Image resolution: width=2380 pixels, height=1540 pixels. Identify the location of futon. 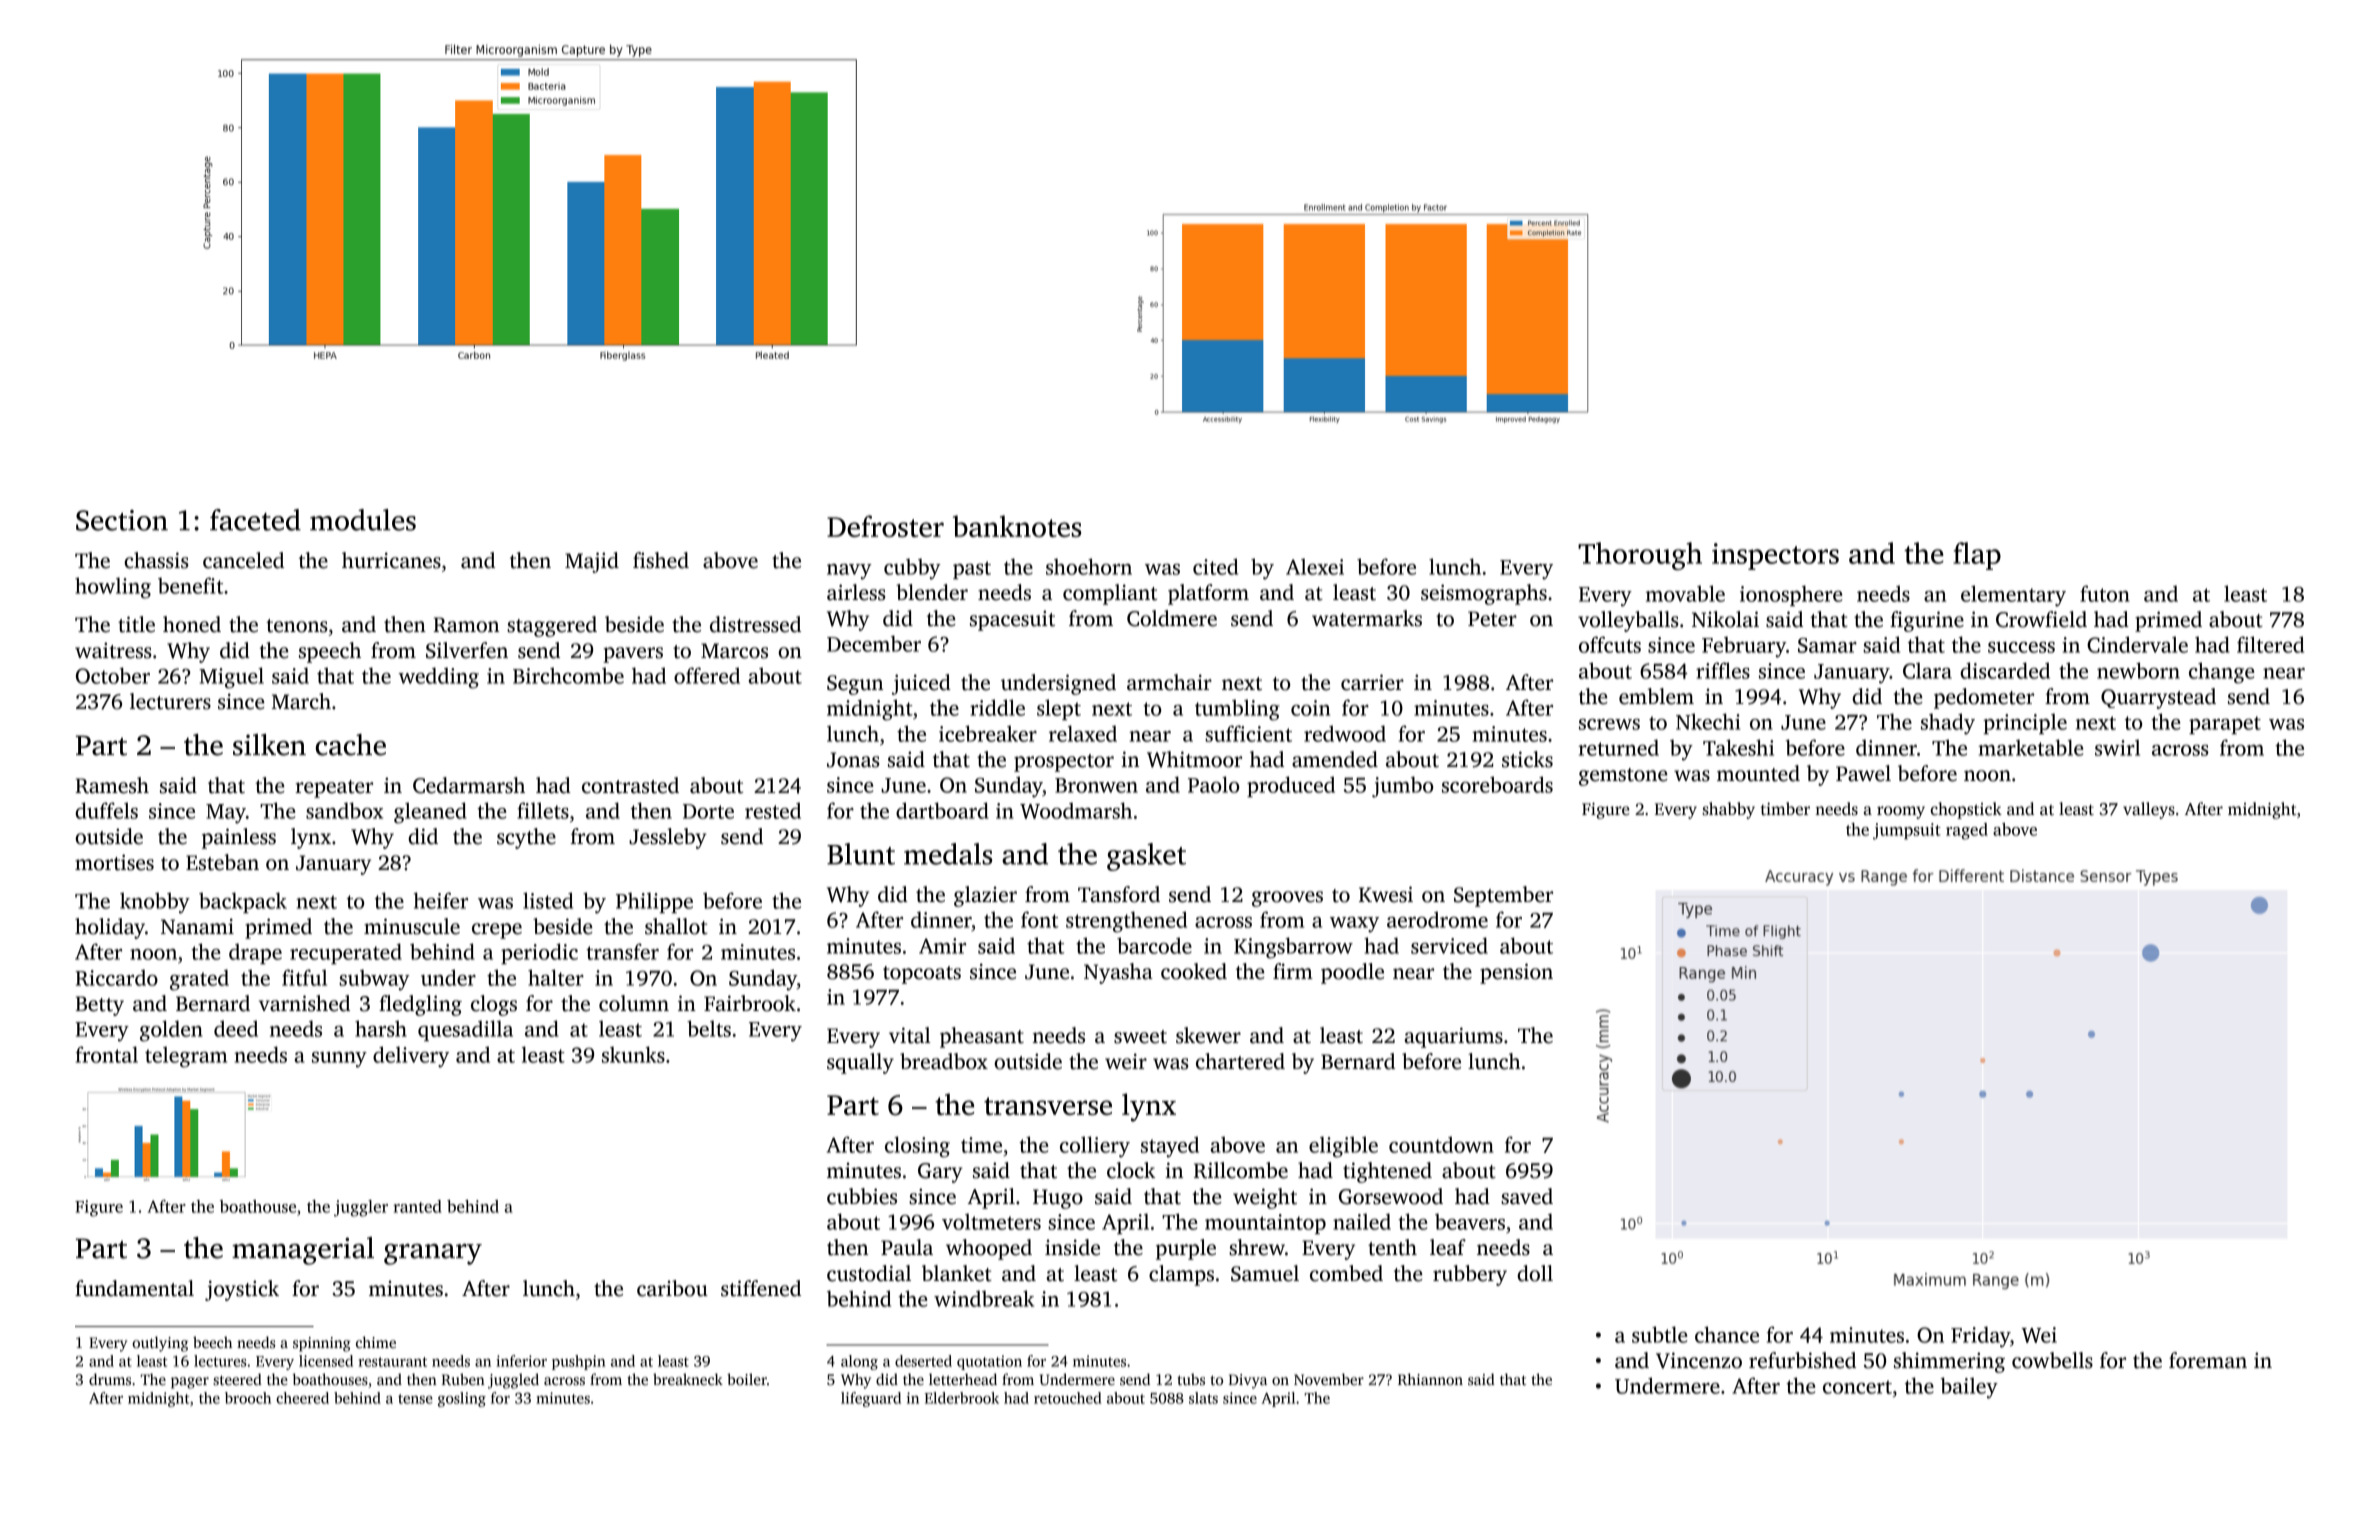
(2105, 593).
